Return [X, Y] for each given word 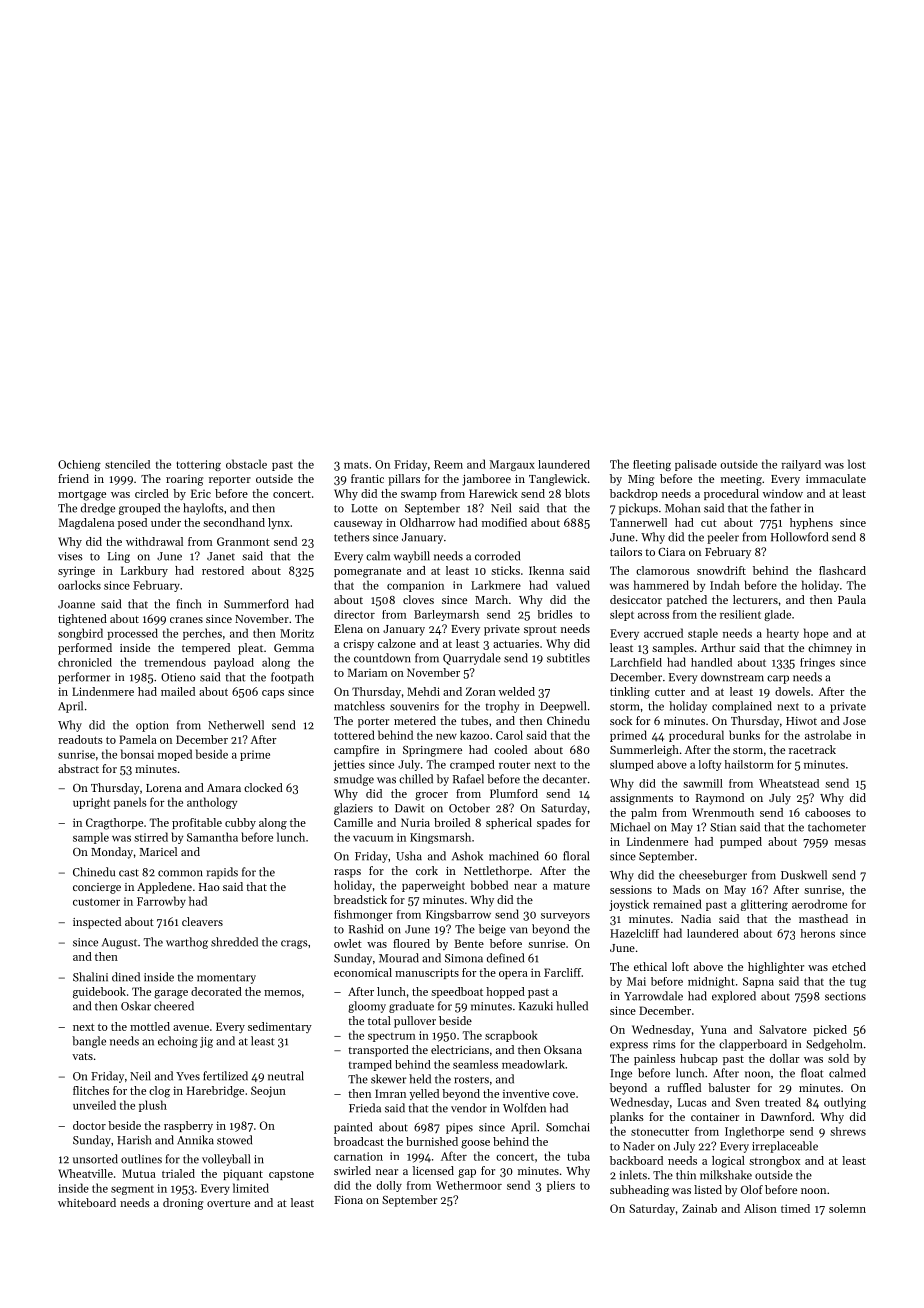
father [786, 508]
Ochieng [79, 465]
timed [795, 1208]
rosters [471, 1080]
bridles [555, 614]
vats [82, 1056]
